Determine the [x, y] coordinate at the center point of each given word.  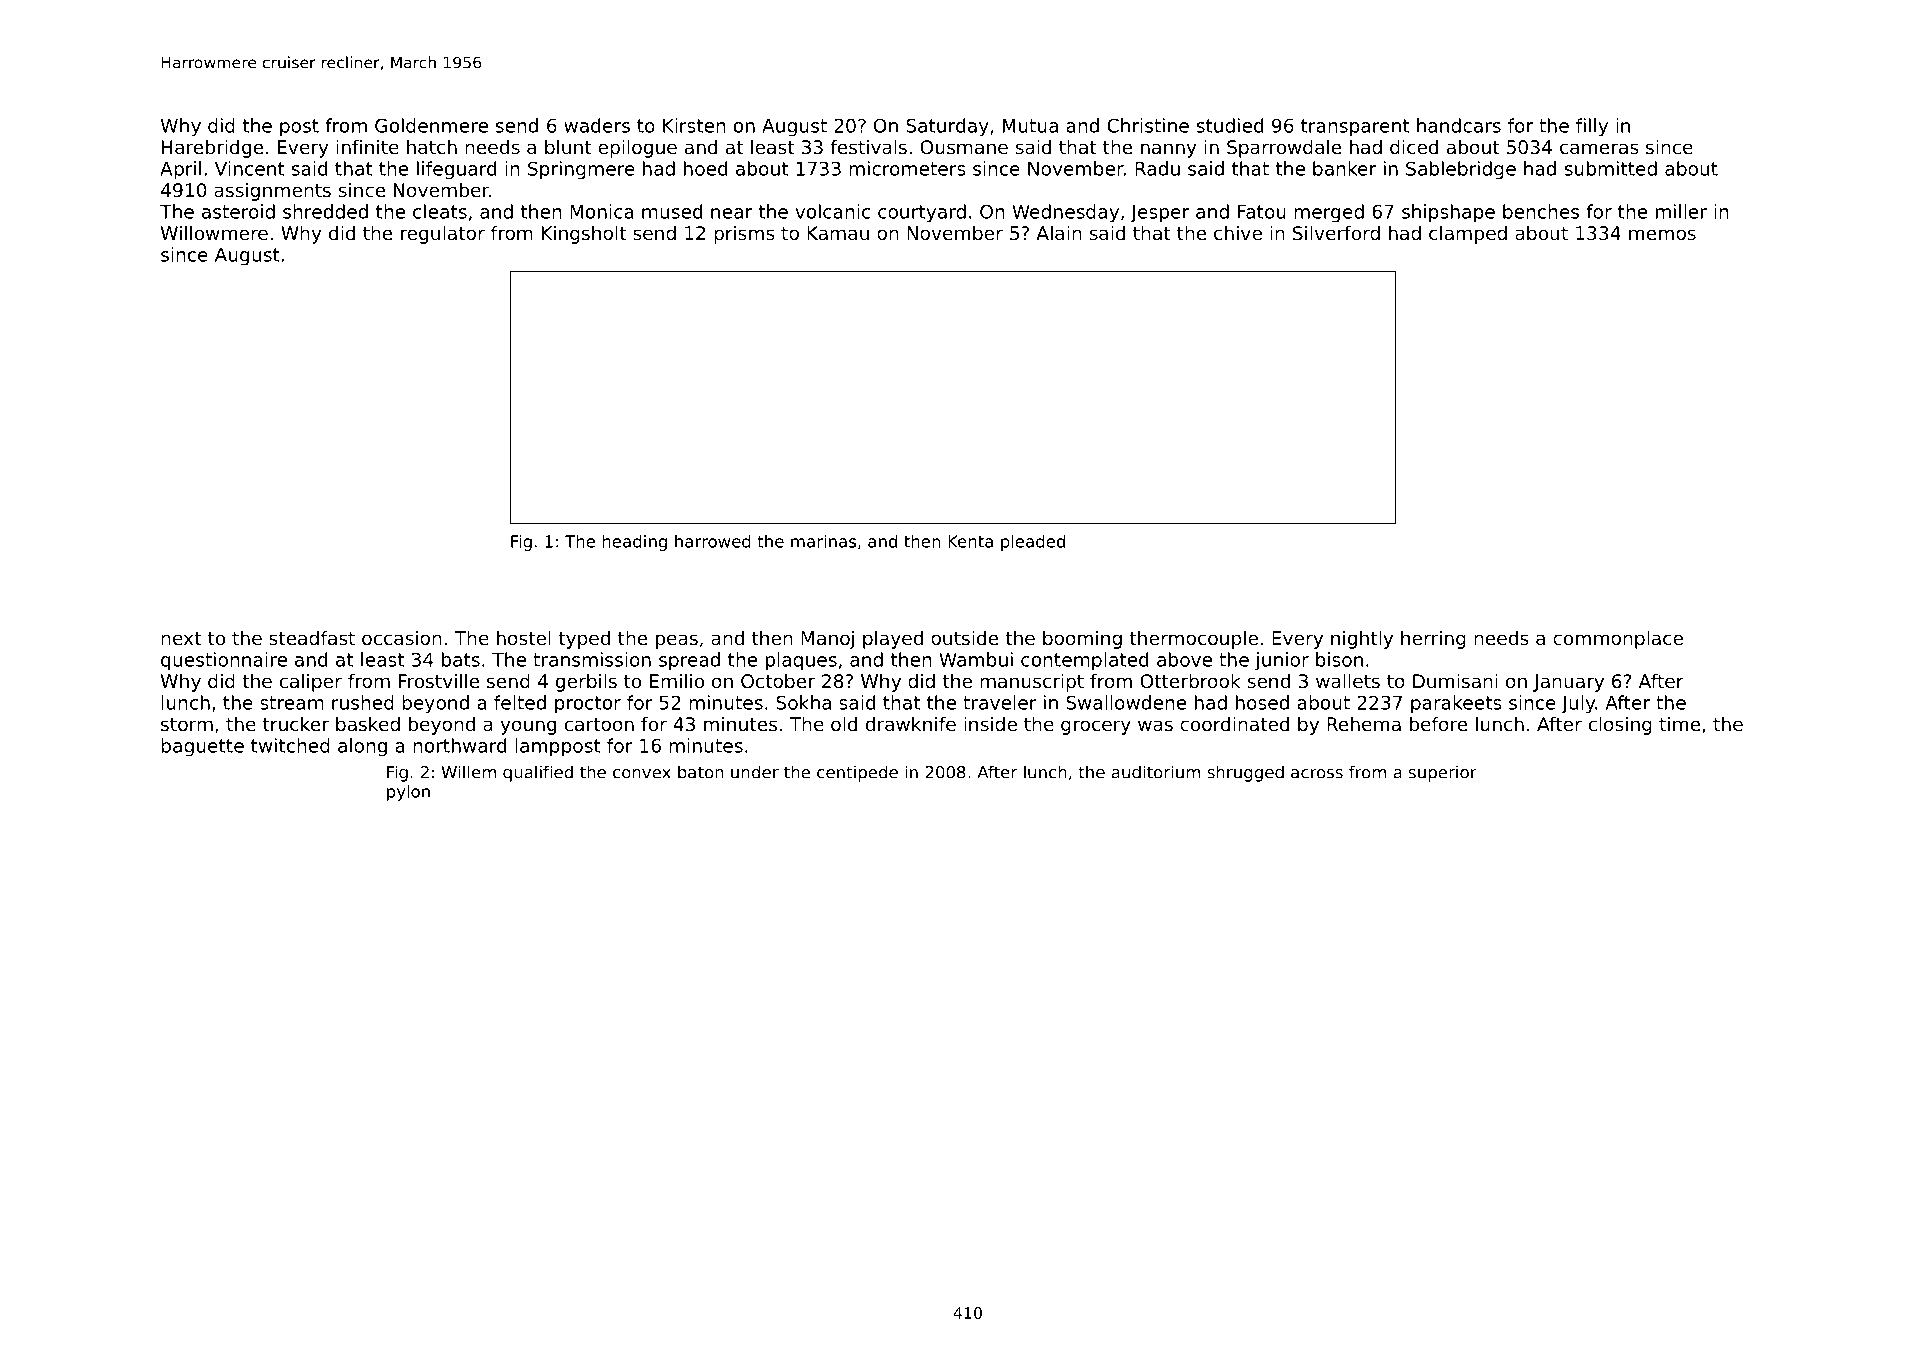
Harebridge [212, 149]
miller [1681, 211]
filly [1592, 127]
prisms [744, 235]
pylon [408, 793]
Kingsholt [584, 235]
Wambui [976, 659]
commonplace [1618, 640]
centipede [857, 773]
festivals [868, 147]
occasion [402, 638]
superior [1443, 773]
